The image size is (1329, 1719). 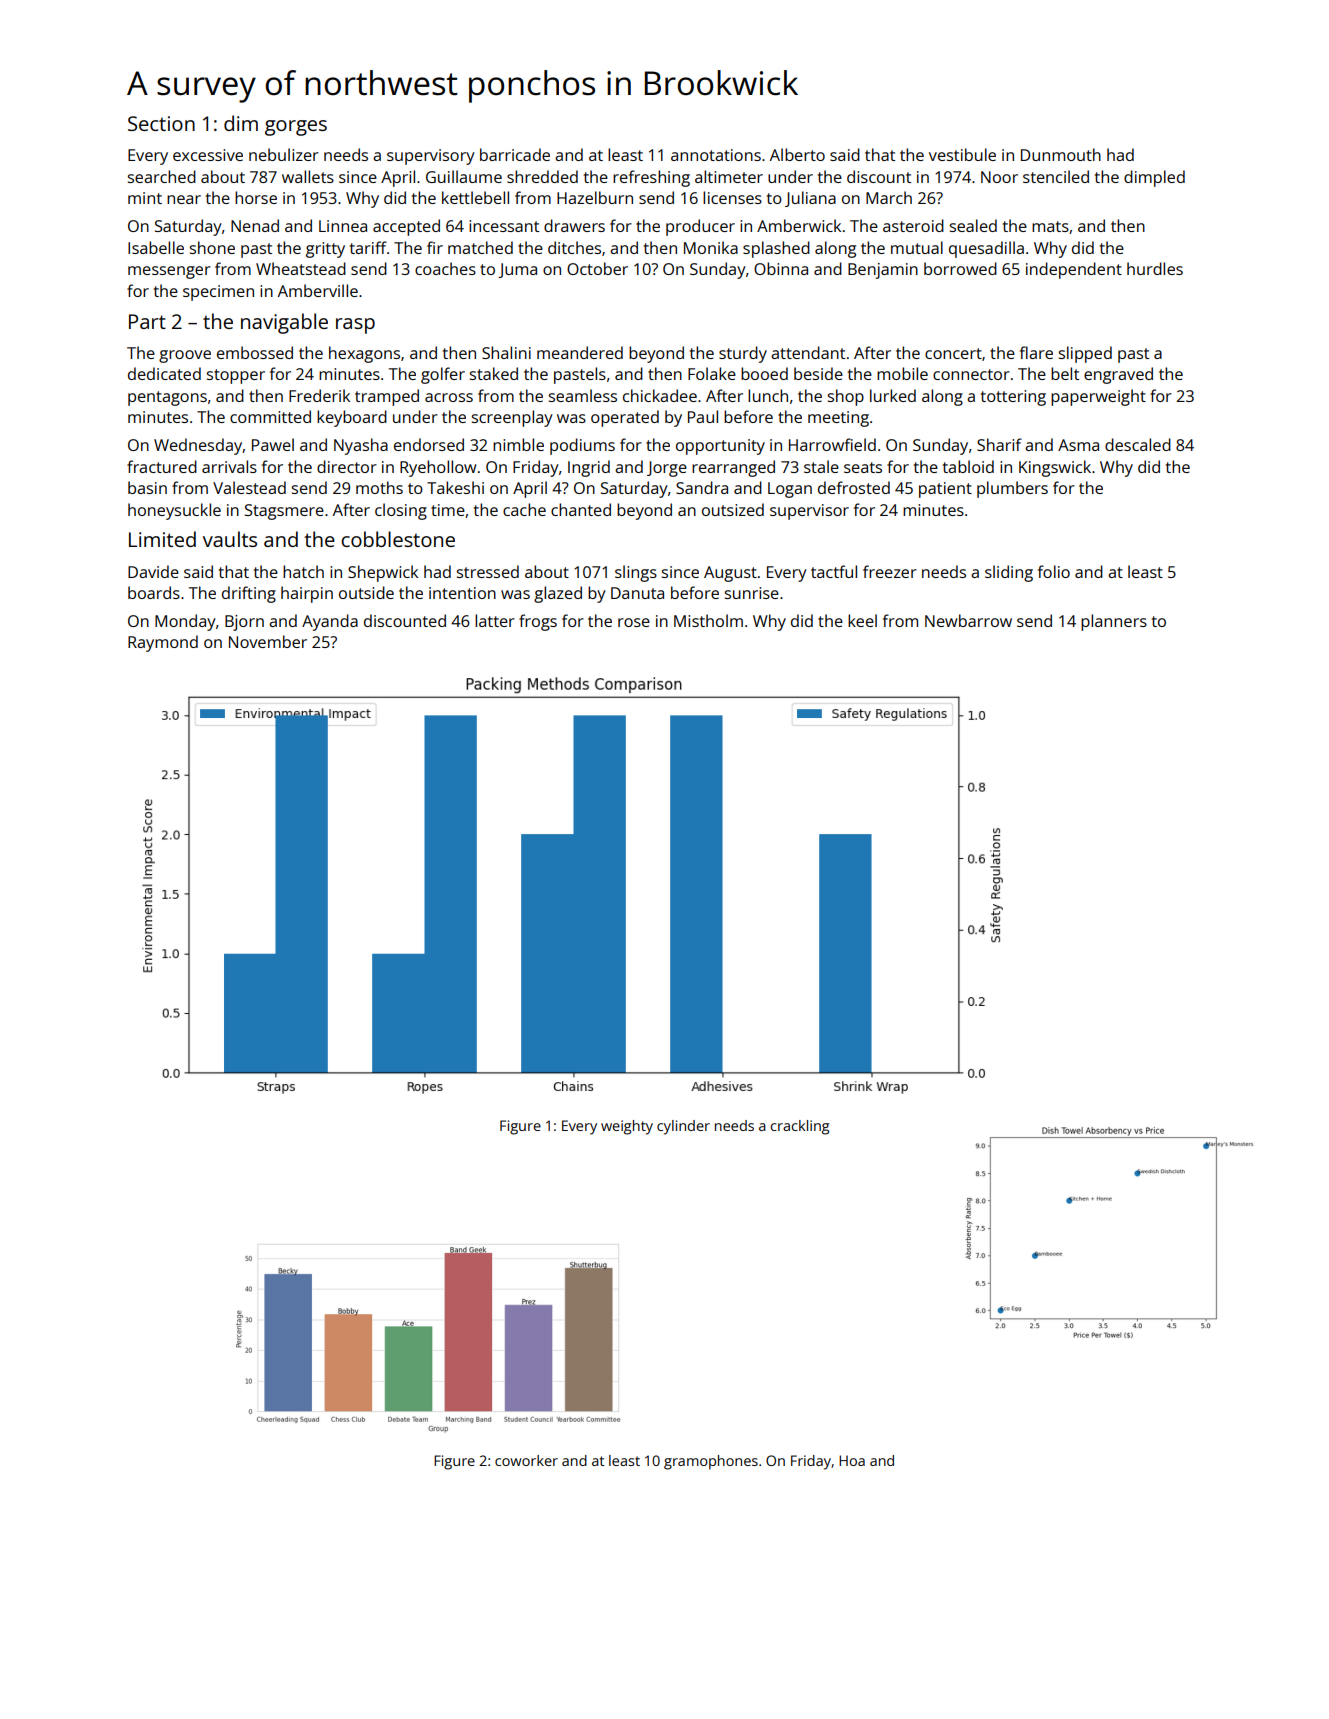 What do you see at coordinates (161, 123) in the page?
I see `Section` at bounding box center [161, 123].
